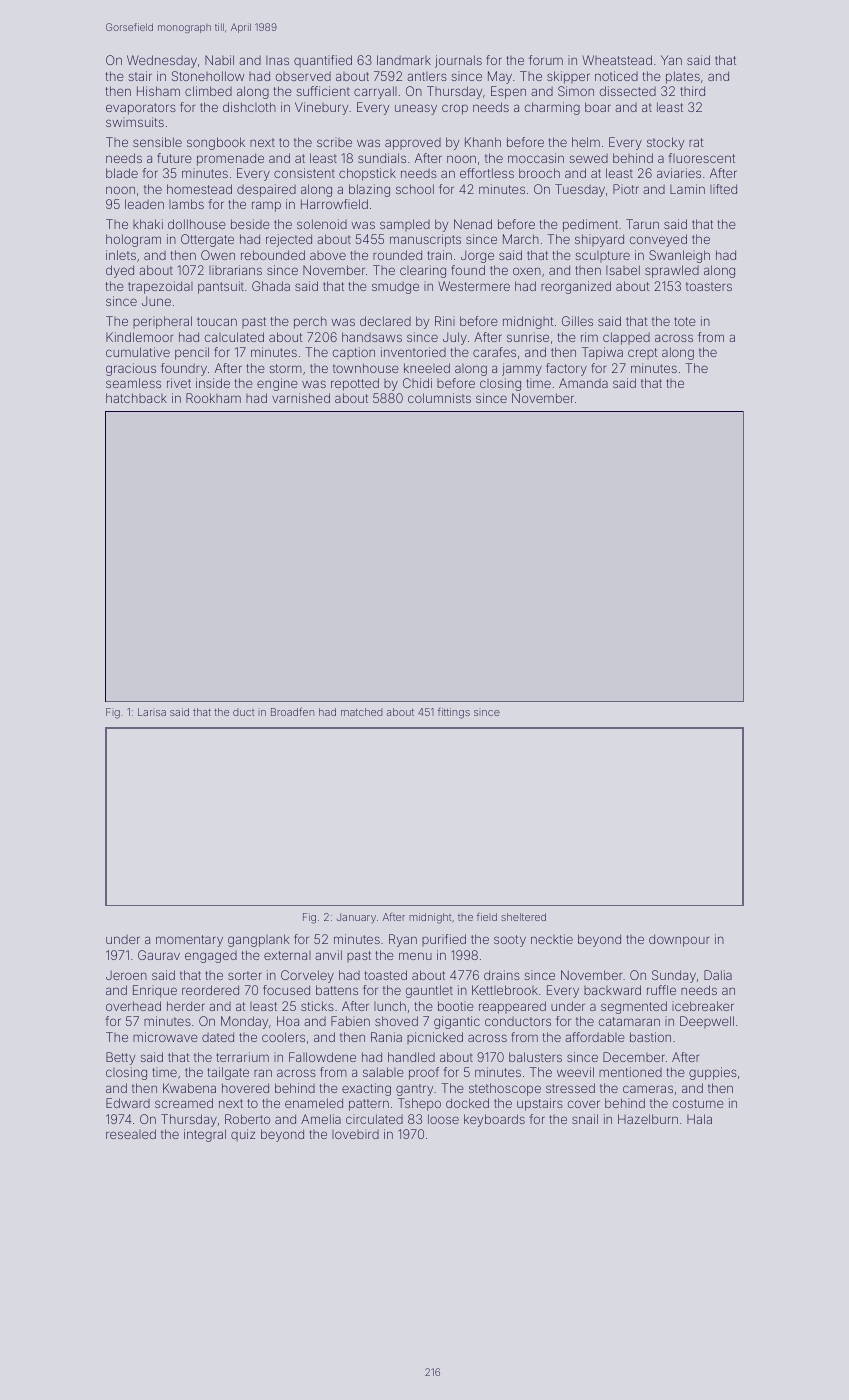 Image resolution: width=849 pixels, height=1400 pixels. Describe the element at coordinates (361, 712) in the document. I see `matched` at that location.
